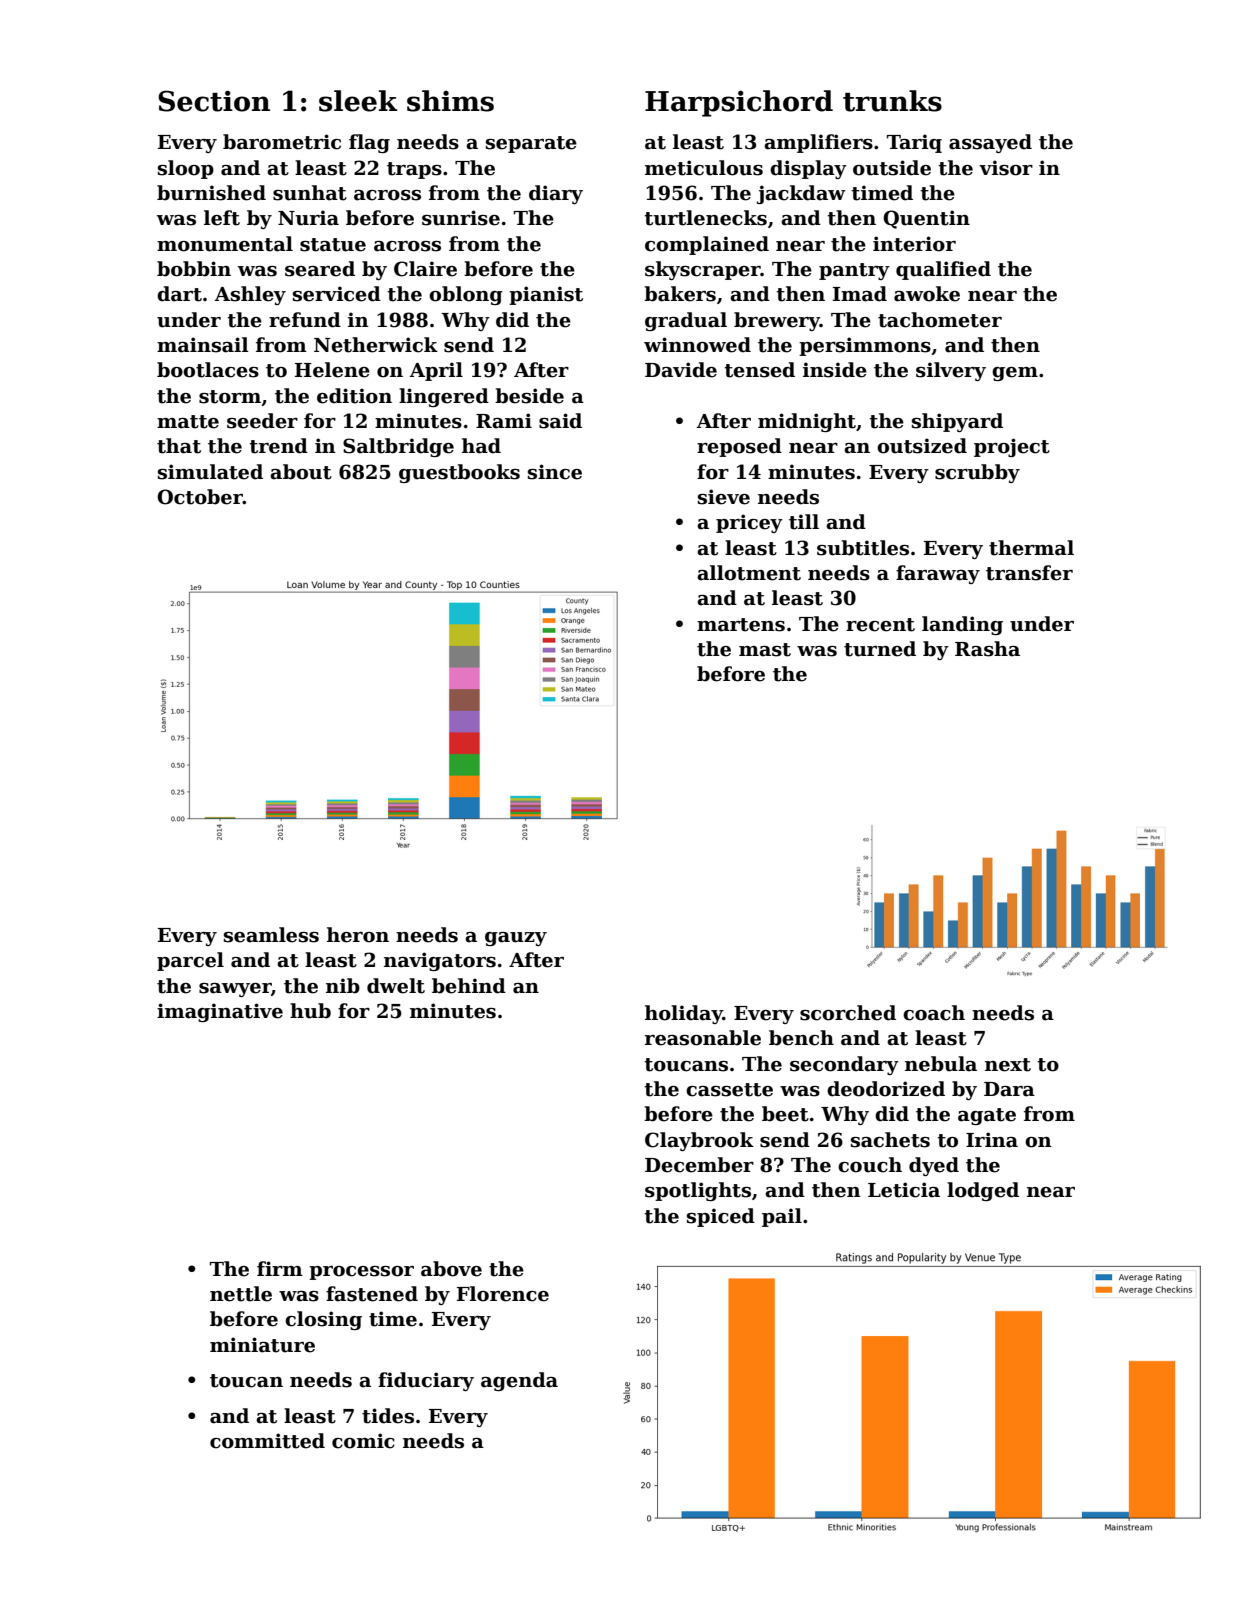  Describe the element at coordinates (555, 472) in the screenshot. I see `since` at that location.
